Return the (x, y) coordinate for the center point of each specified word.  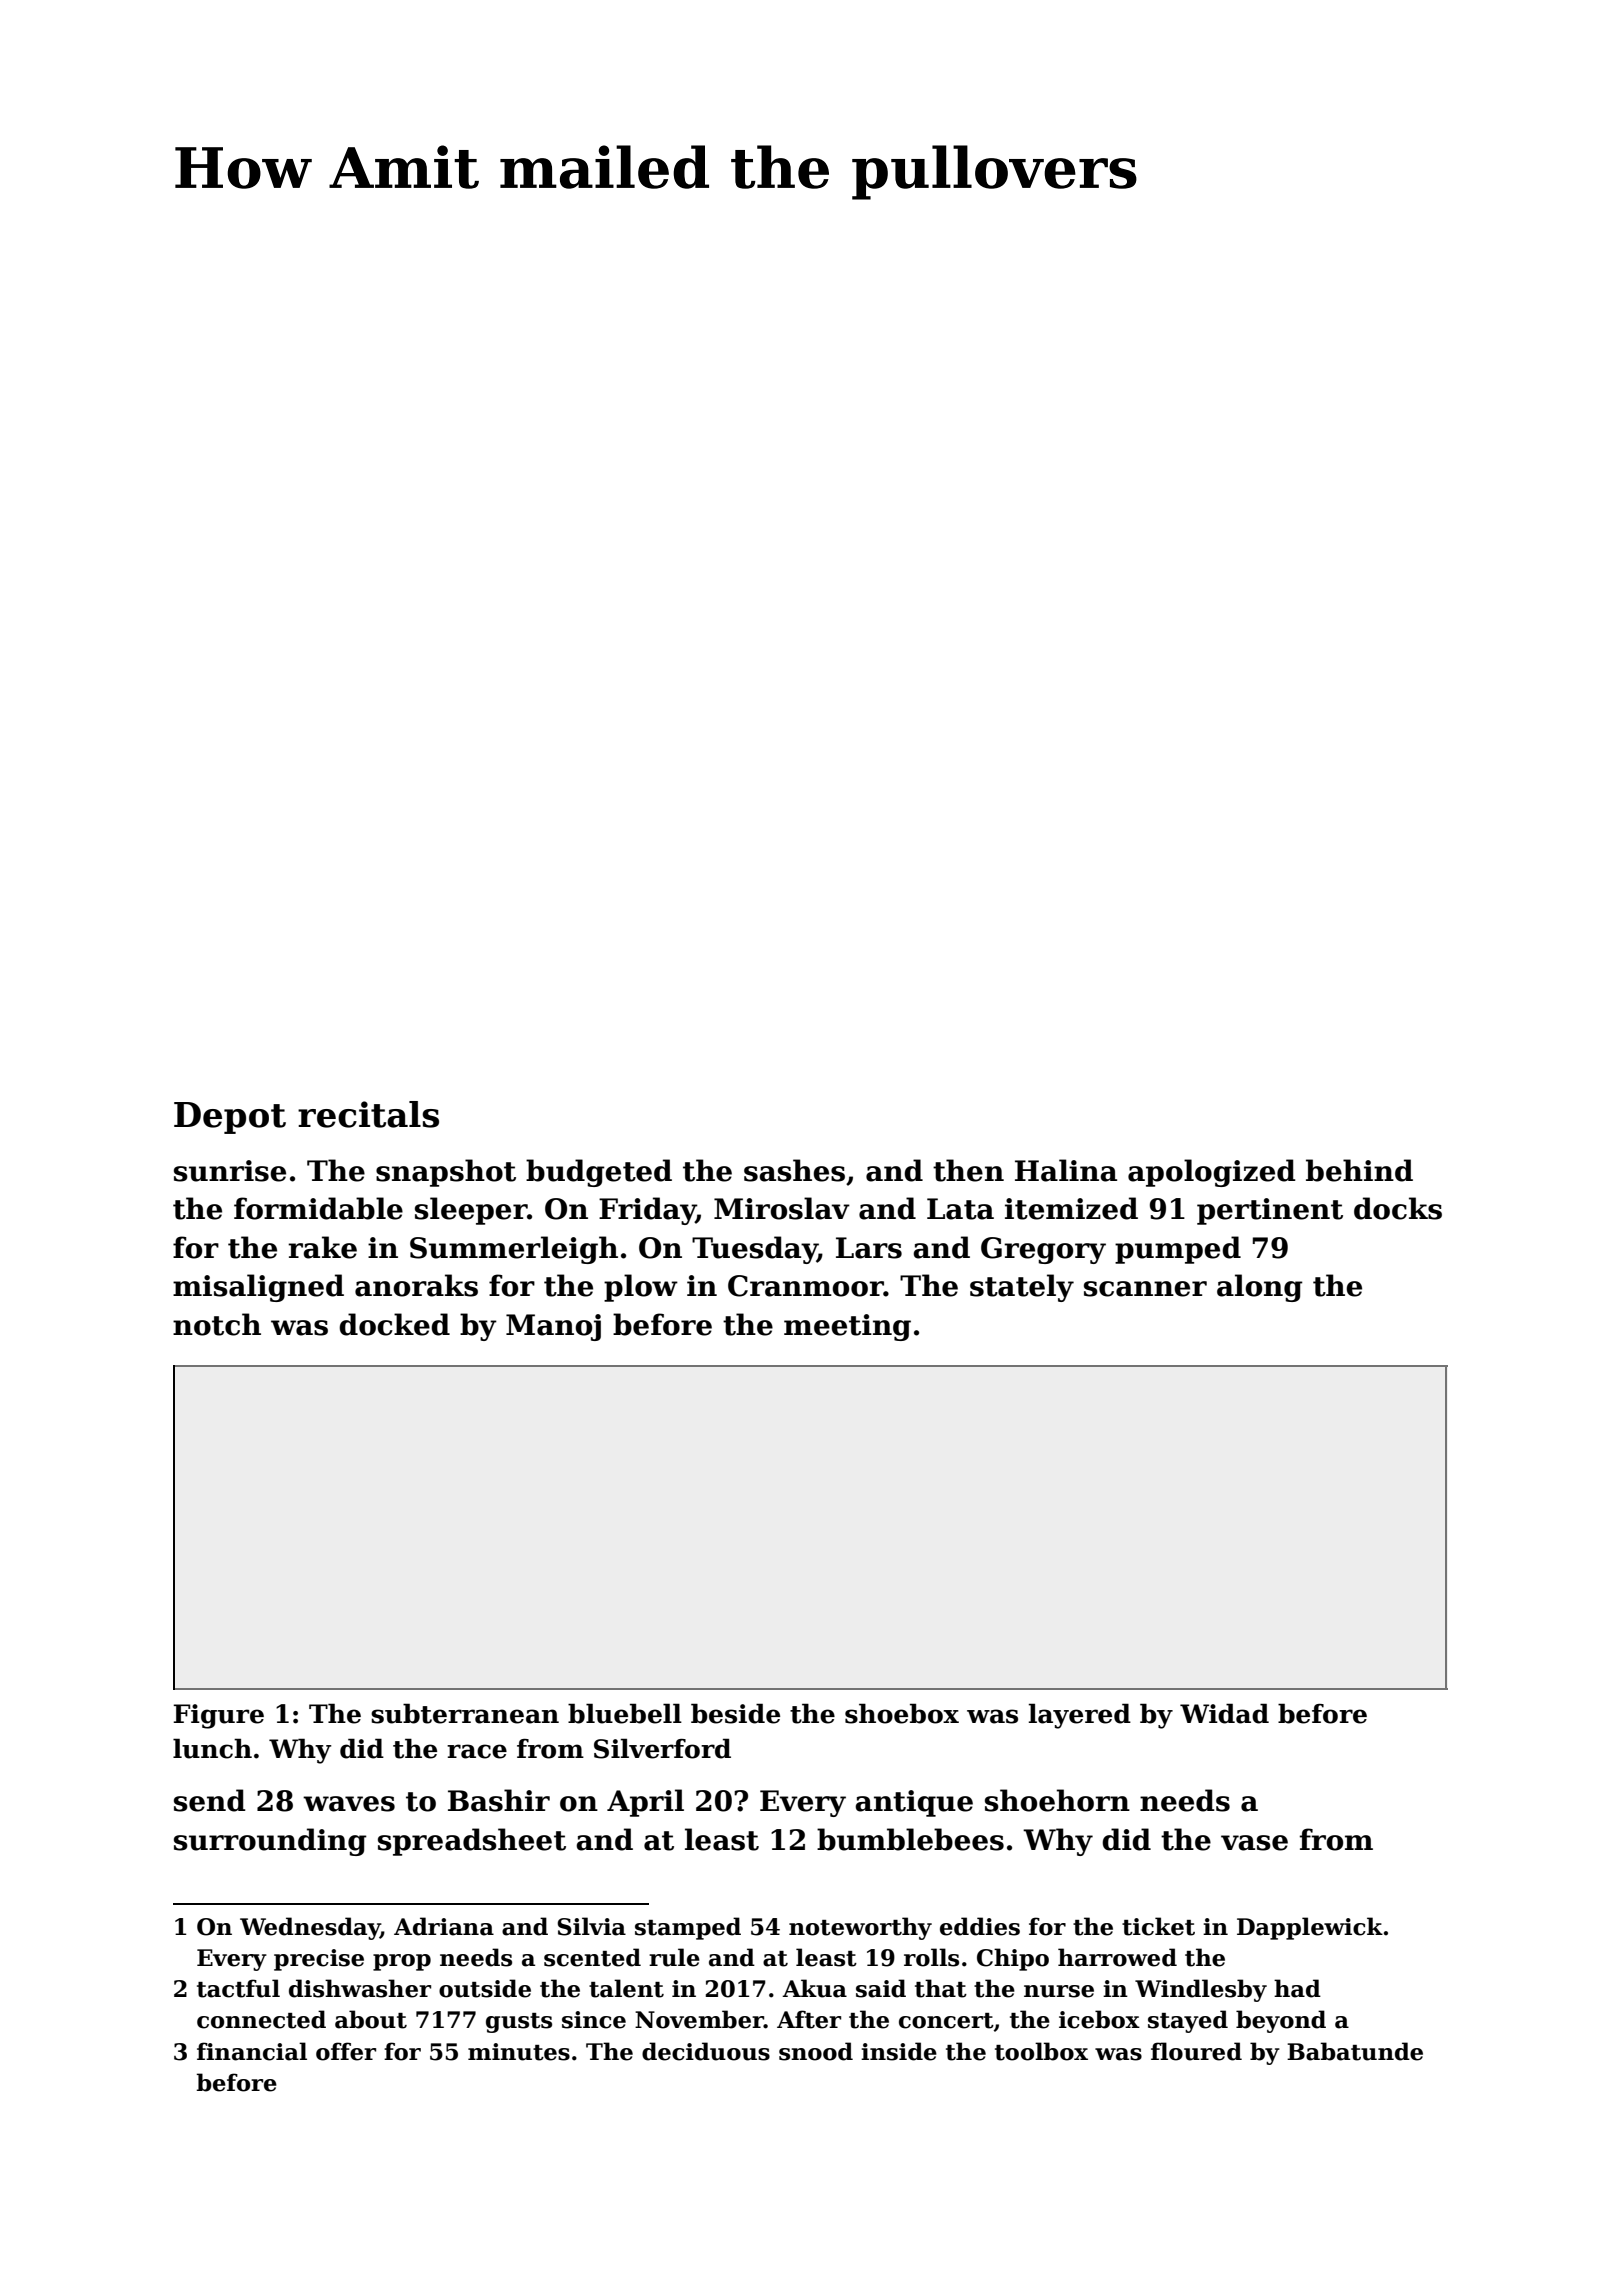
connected (261, 2019)
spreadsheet (472, 1842)
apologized (1212, 1173)
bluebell (625, 1713)
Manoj (553, 1327)
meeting (847, 1327)
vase (1254, 1843)
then (968, 1170)
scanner (1145, 1289)
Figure (218, 1716)
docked (394, 1324)
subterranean (465, 1713)
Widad (1224, 1713)
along (1260, 1288)
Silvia (591, 1926)
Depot (230, 1118)
